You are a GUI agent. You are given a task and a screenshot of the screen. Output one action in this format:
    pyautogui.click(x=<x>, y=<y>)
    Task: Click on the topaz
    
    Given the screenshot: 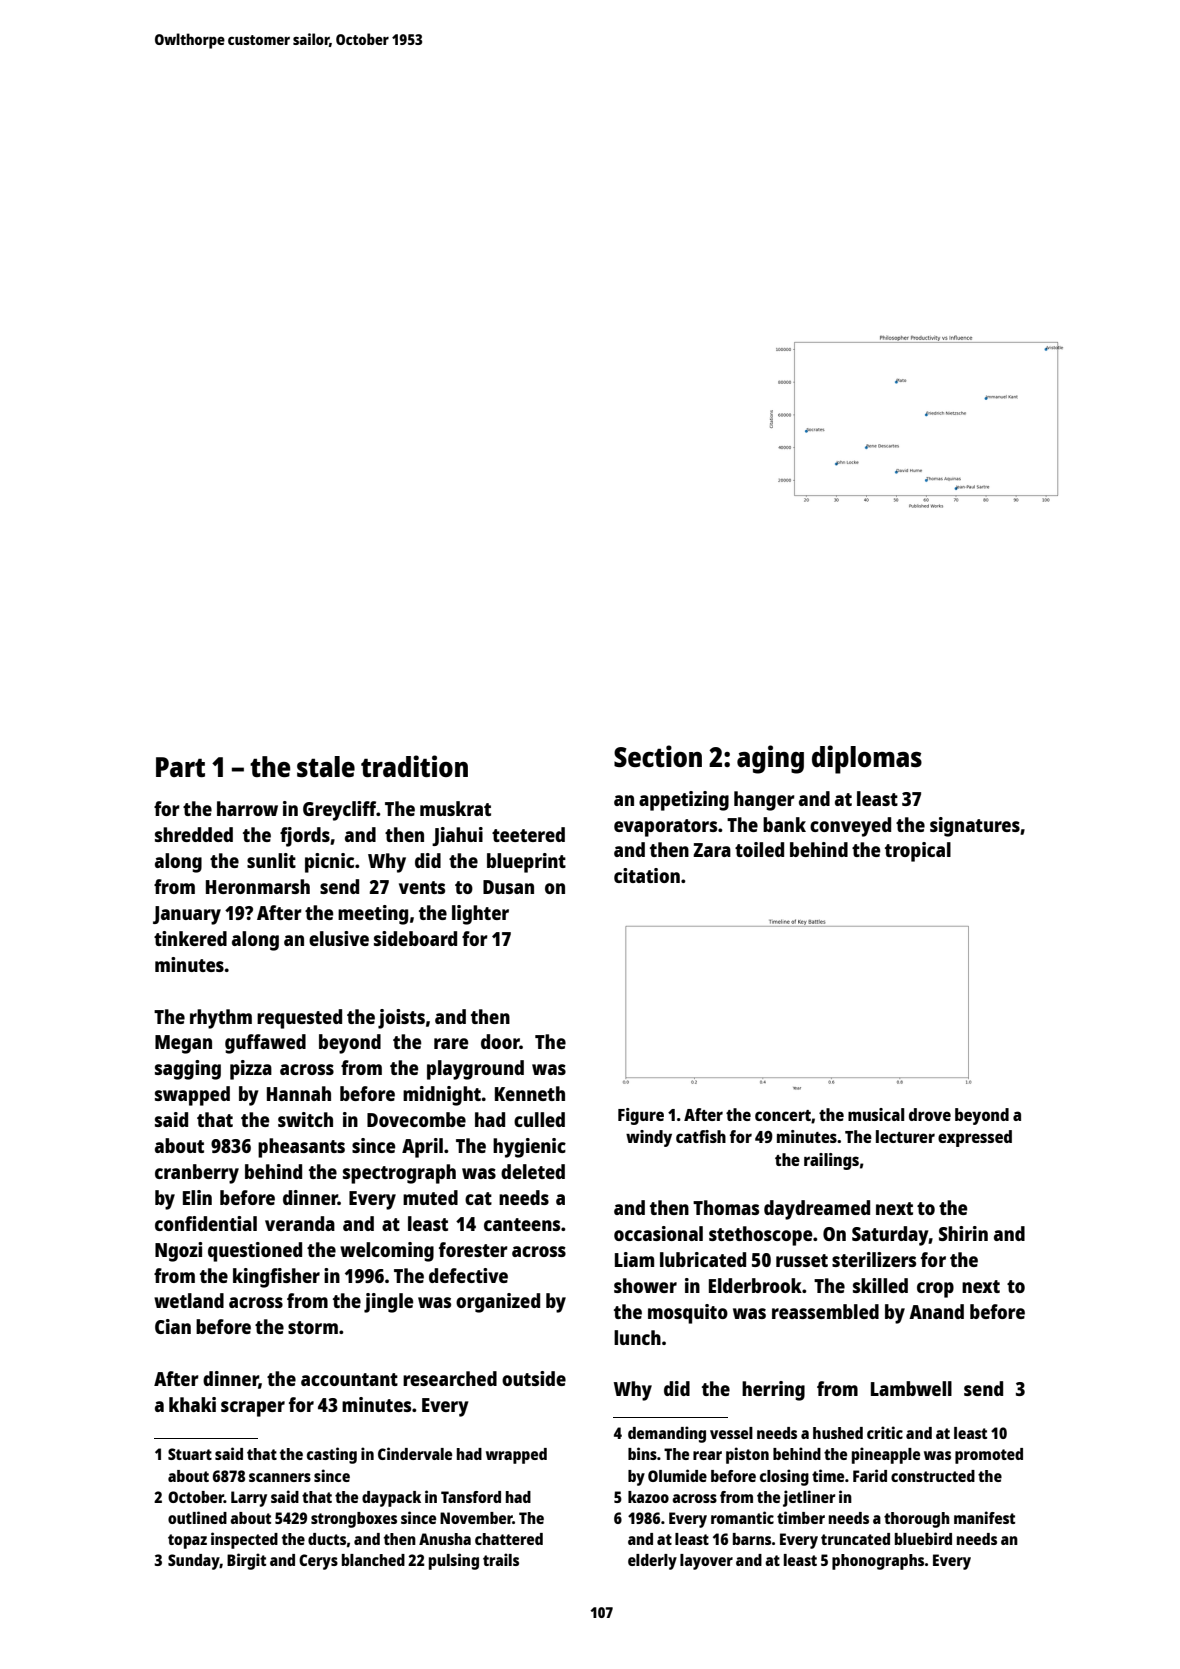 What is the action you would take?
    pyautogui.click(x=187, y=1541)
